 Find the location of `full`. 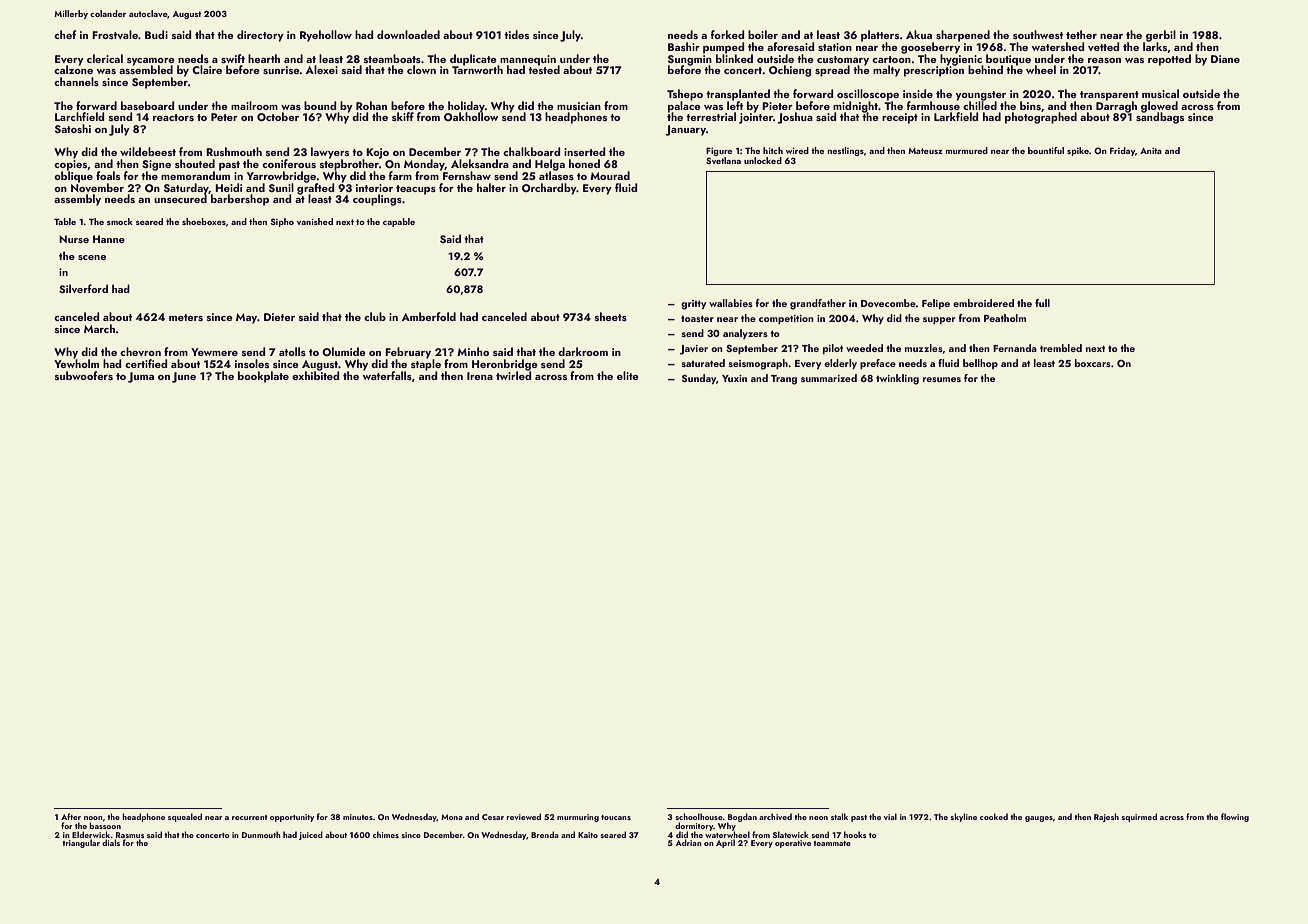

full is located at coordinates (1042, 303).
